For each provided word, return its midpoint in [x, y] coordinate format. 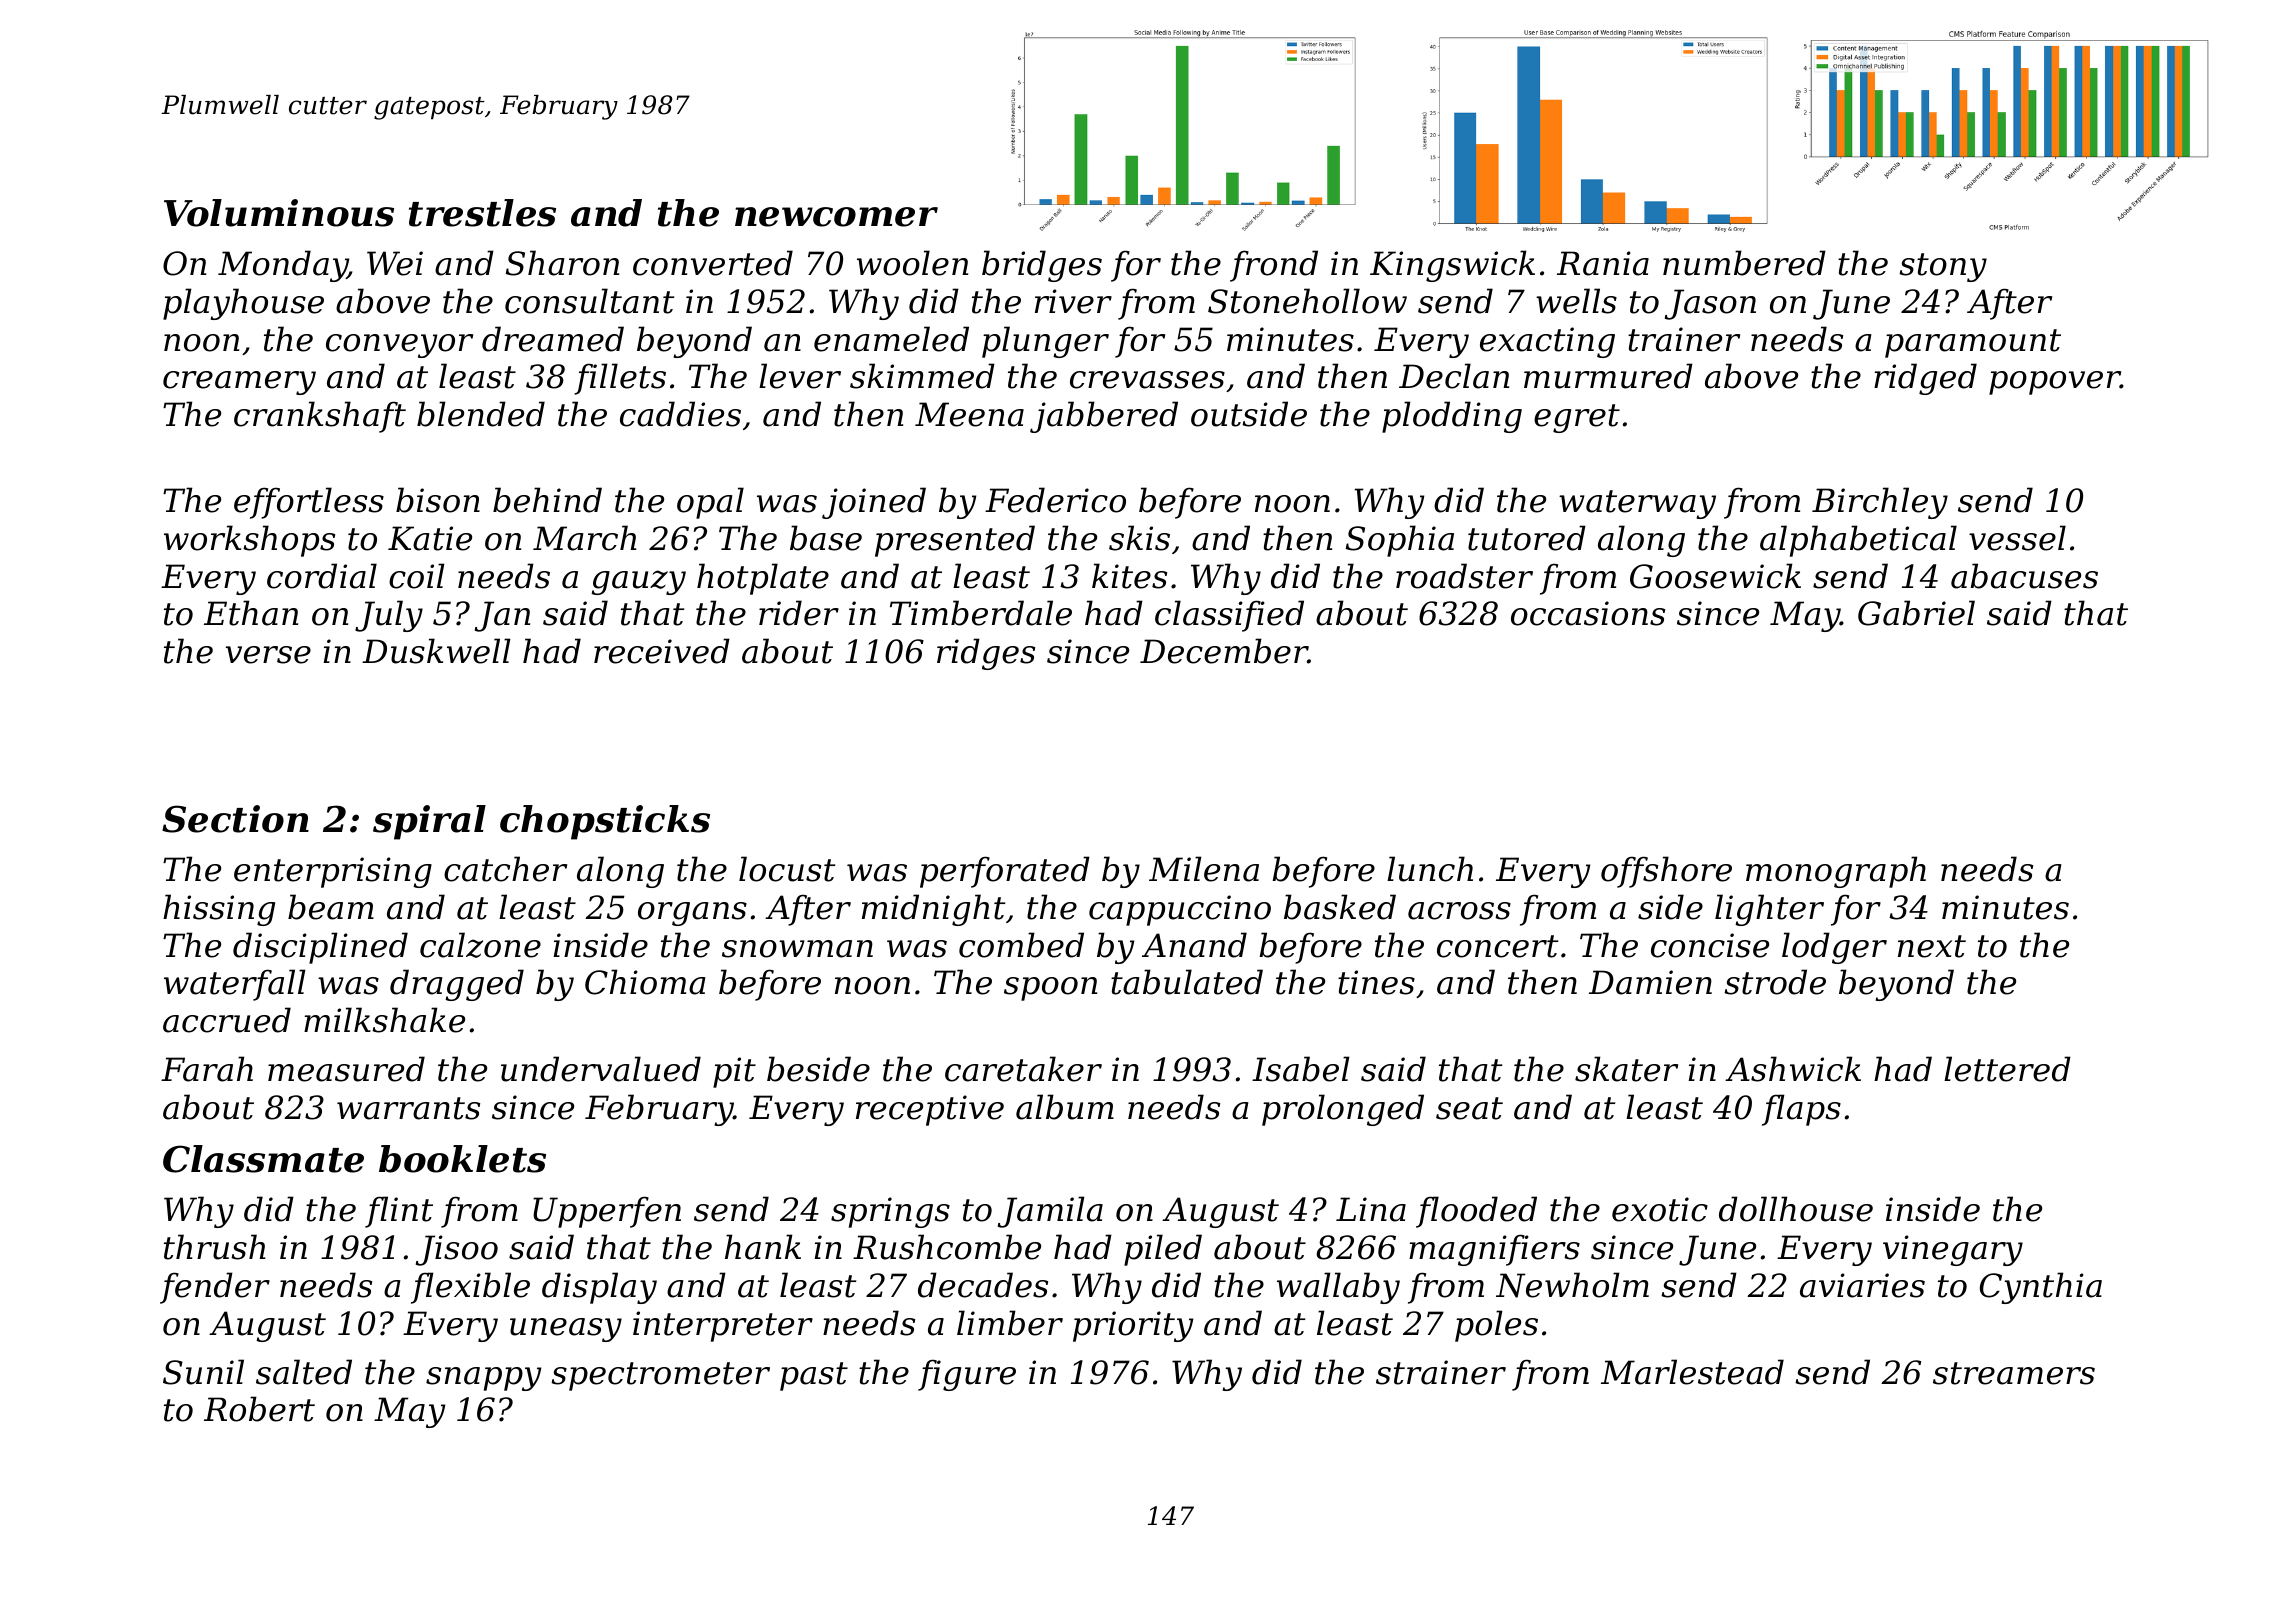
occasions [1588, 613]
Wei [395, 263]
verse [268, 655]
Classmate [263, 1159]
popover [2054, 383]
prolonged [1343, 1110]
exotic [1660, 1209]
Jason [1710, 304]
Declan [1454, 376]
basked [1340, 907]
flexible [470, 1288]
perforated [1005, 872]
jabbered [1104, 417]
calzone [480, 945]
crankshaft [320, 417]
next [1932, 946]
